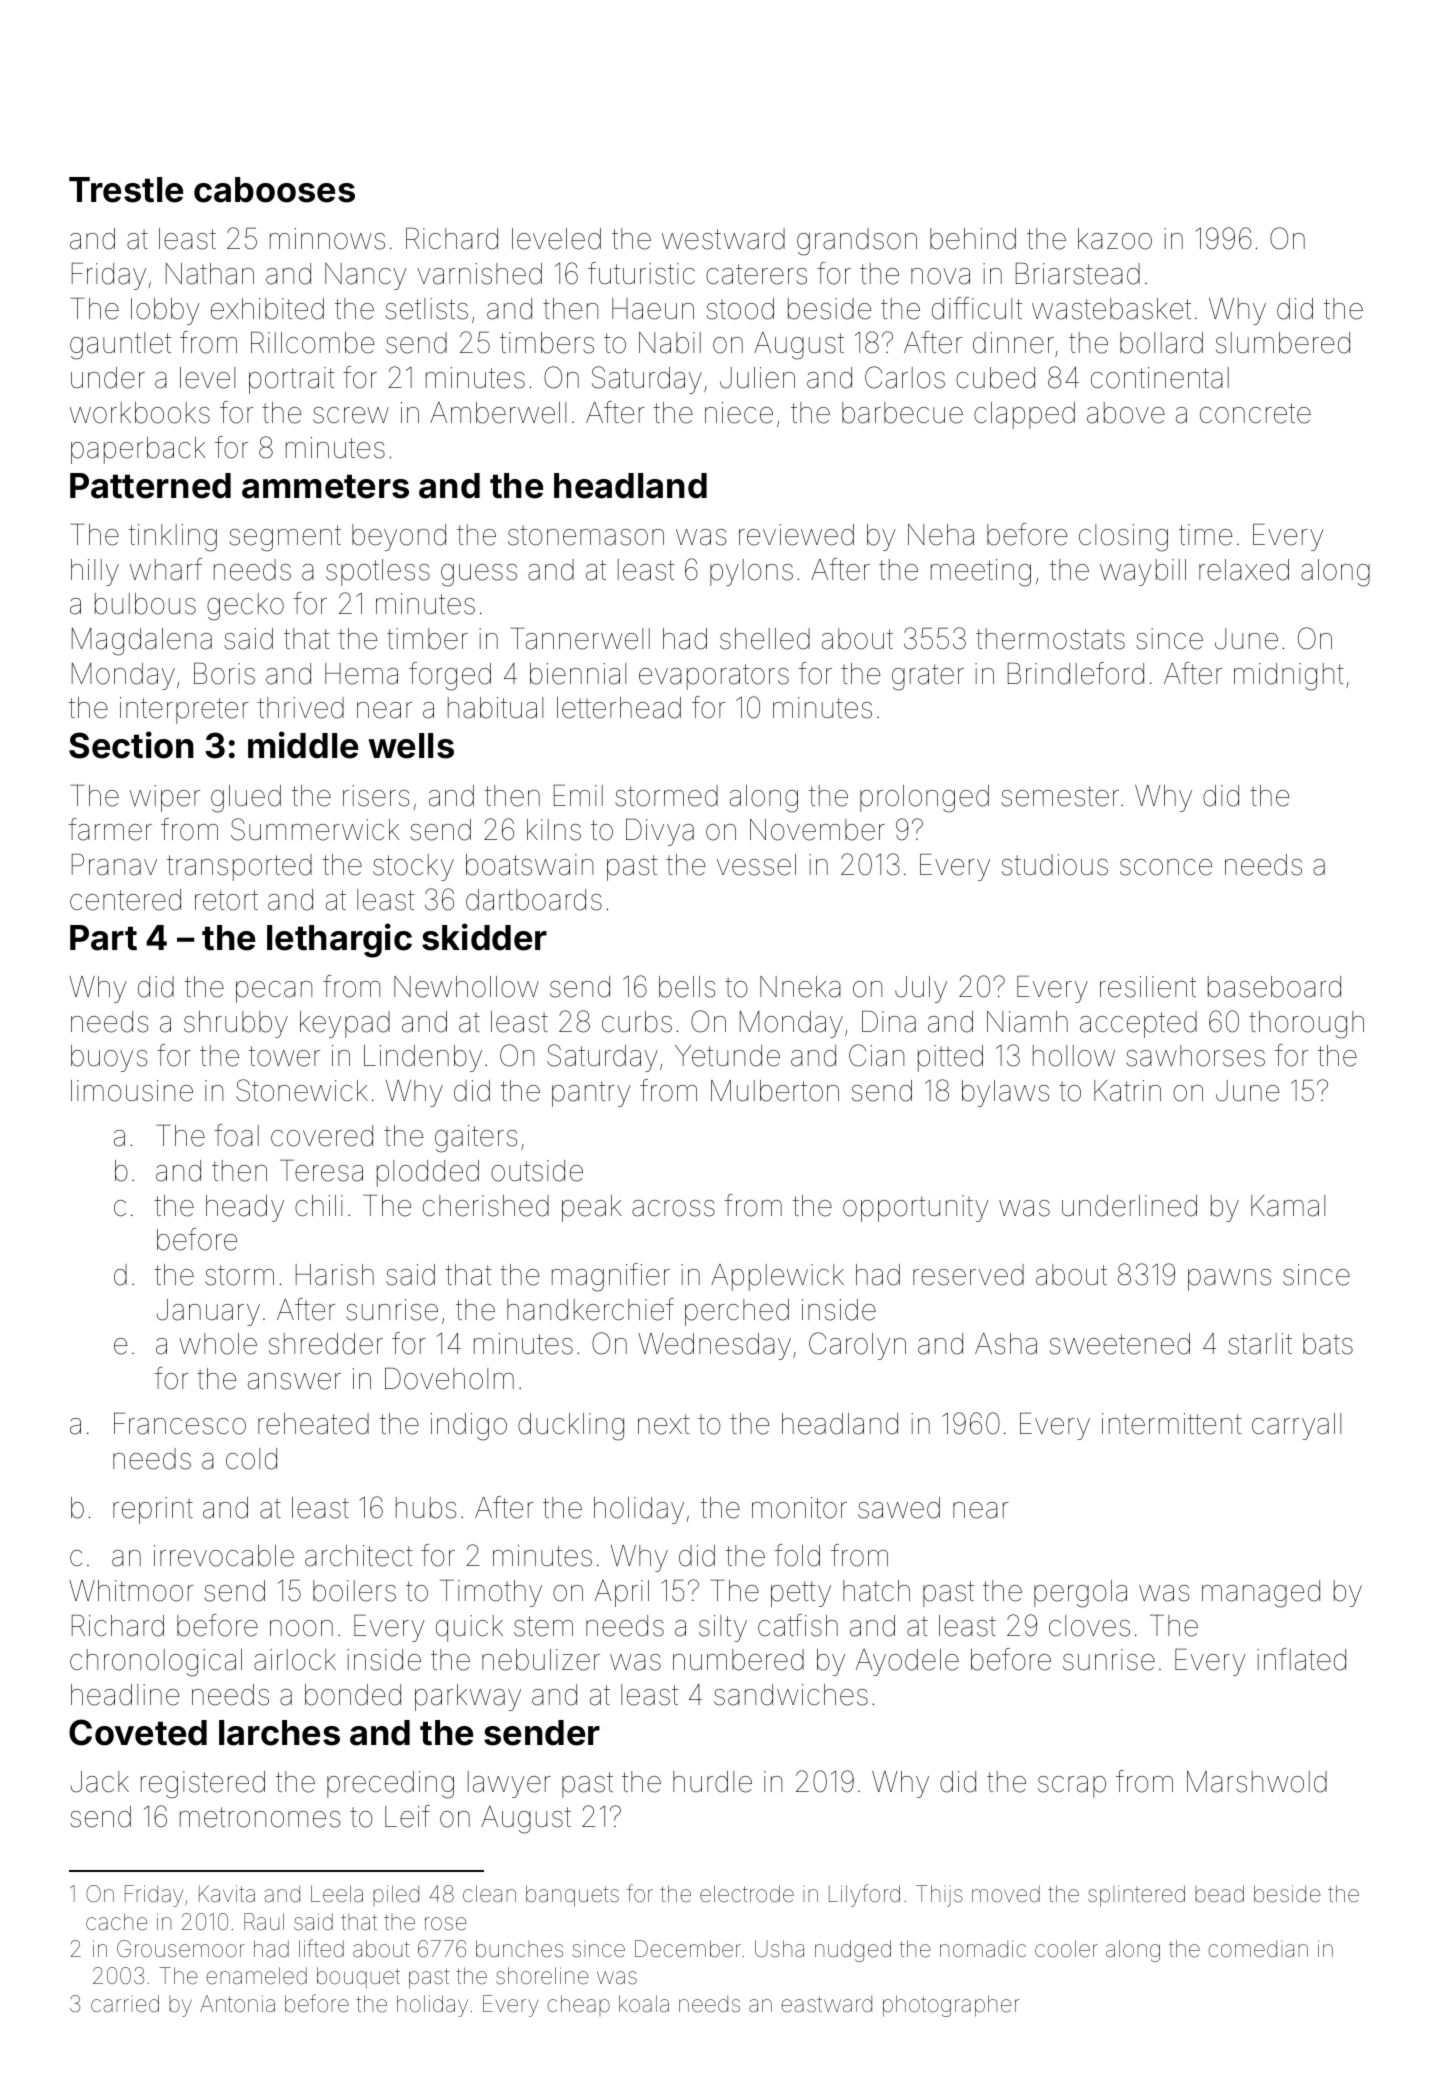 This screenshot has width=1450, height=2100. Describe the element at coordinates (591, 1094) in the screenshot. I see `pantry` at that location.
